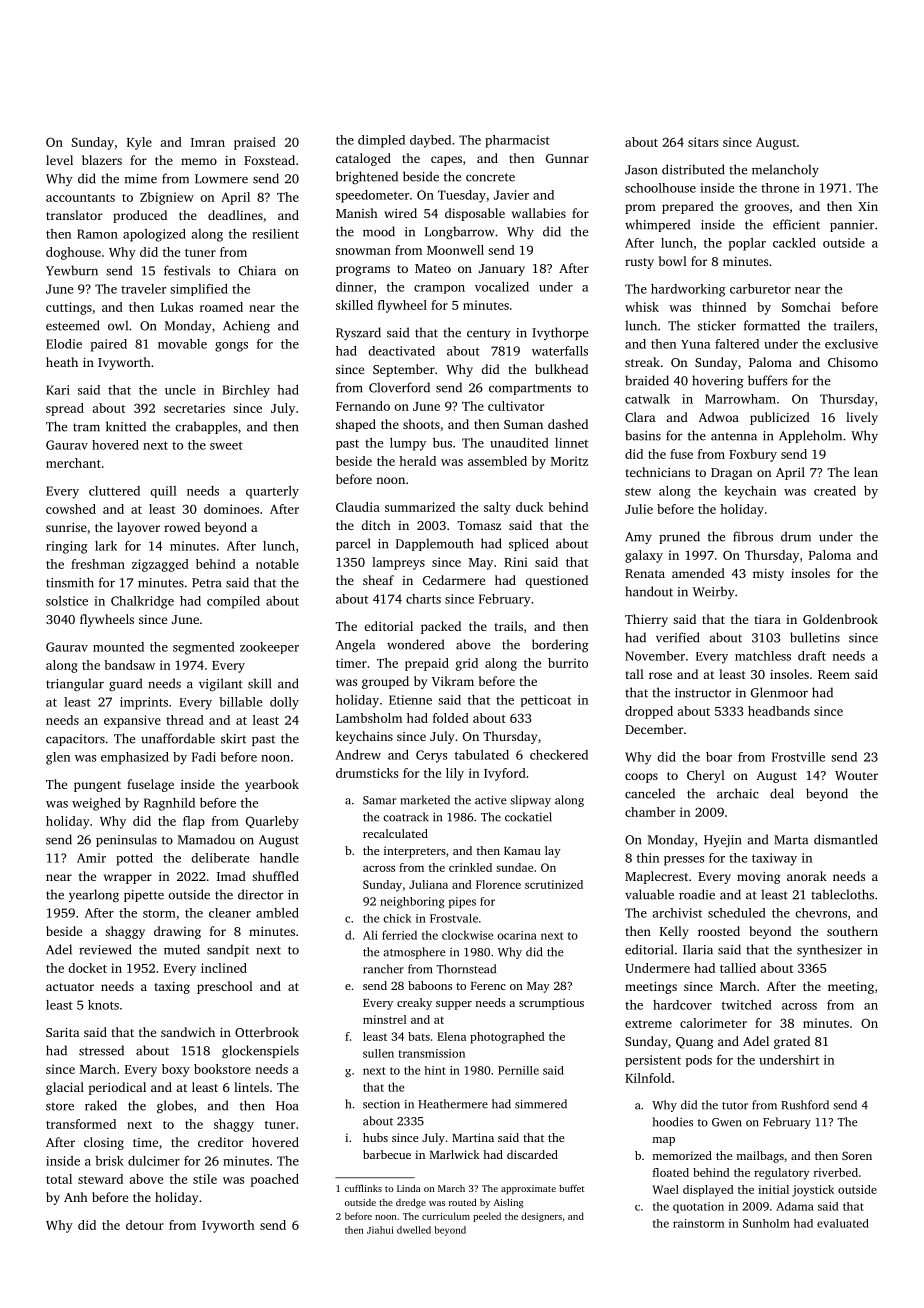 This image has height=1308, width=924. What do you see at coordinates (568, 424) in the image?
I see `dashed` at bounding box center [568, 424].
